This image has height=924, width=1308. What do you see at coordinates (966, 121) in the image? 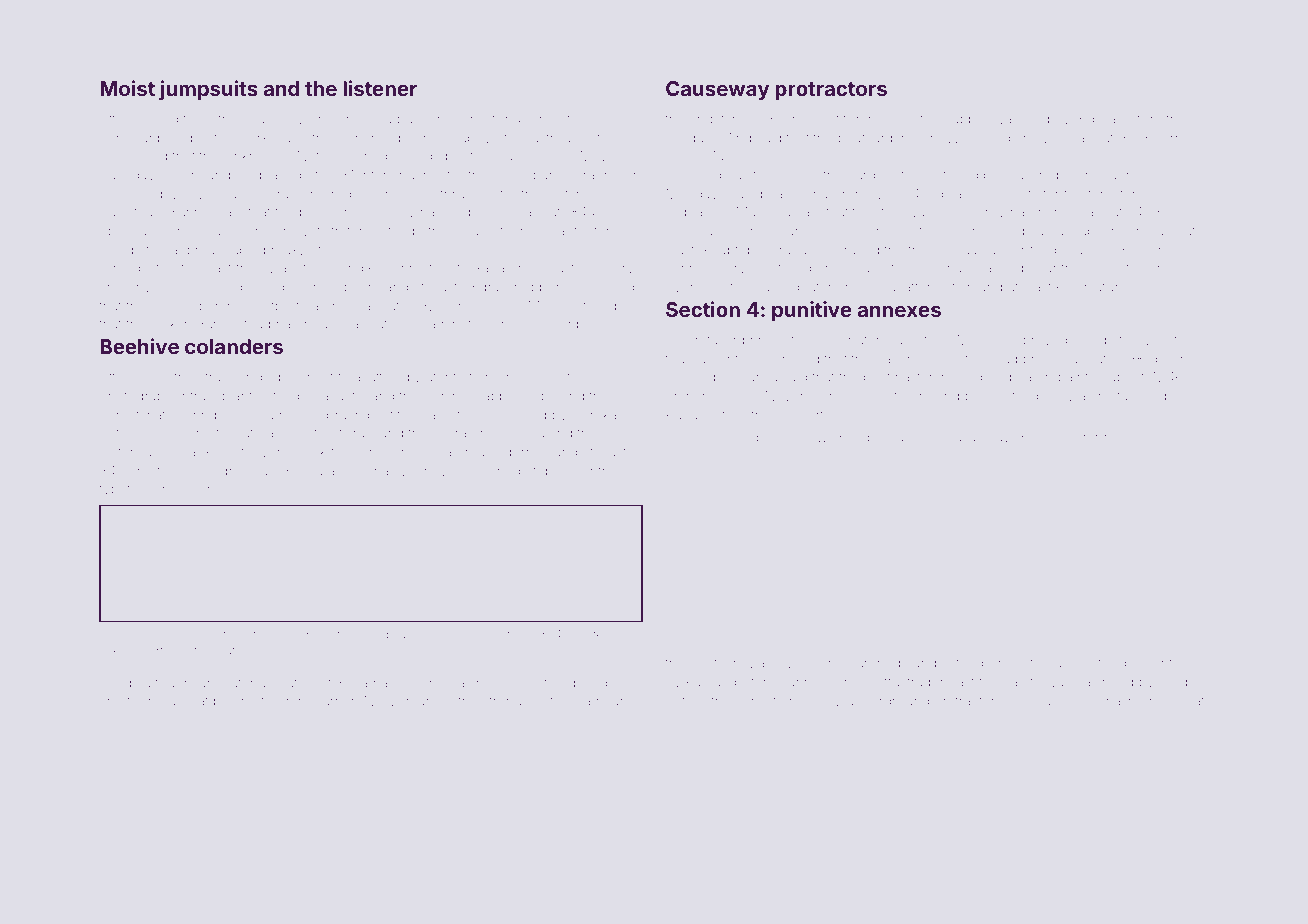
I see `supper` at bounding box center [966, 121].
